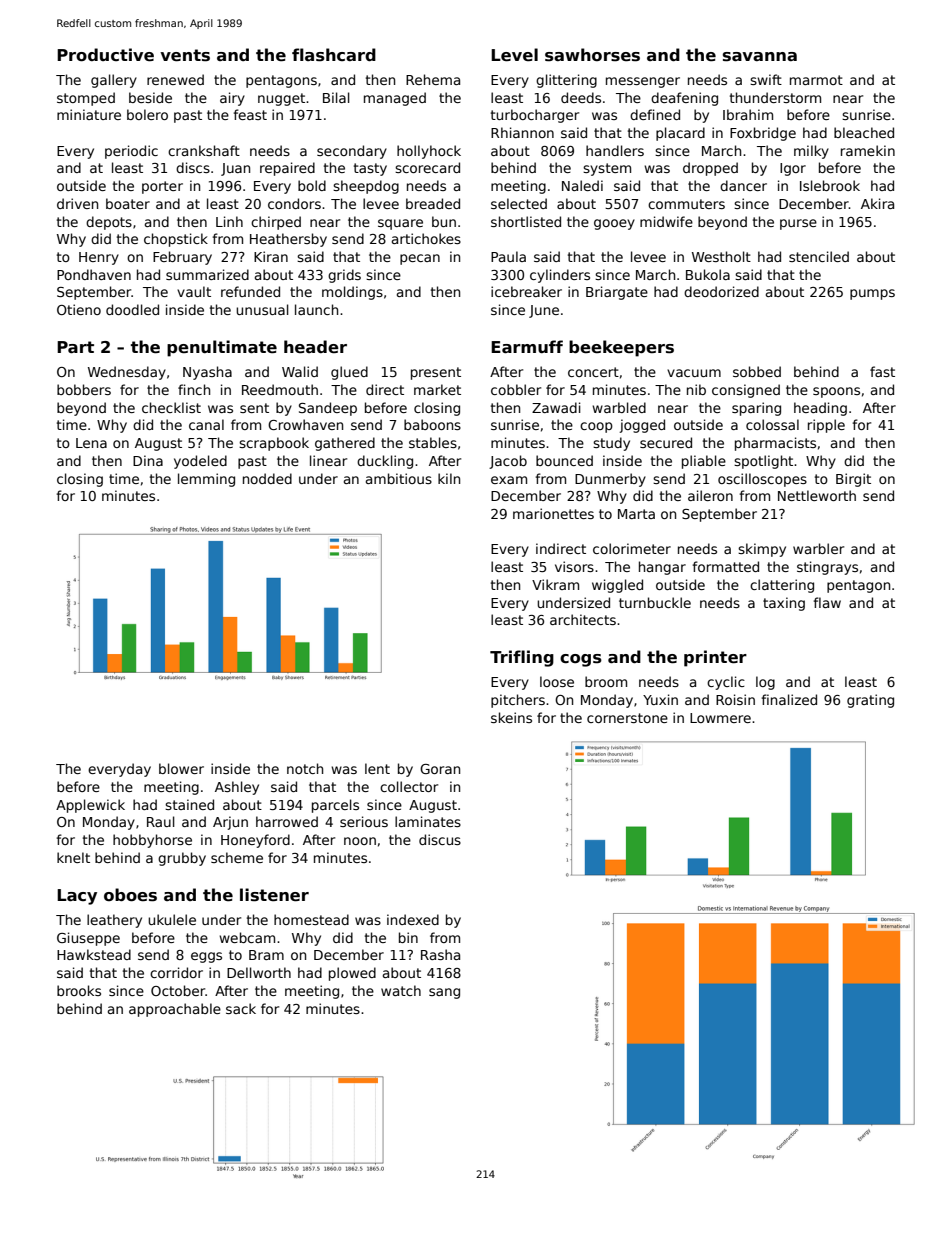 The width and height of the screenshot is (952, 1233). I want to click on purse, so click(798, 224).
